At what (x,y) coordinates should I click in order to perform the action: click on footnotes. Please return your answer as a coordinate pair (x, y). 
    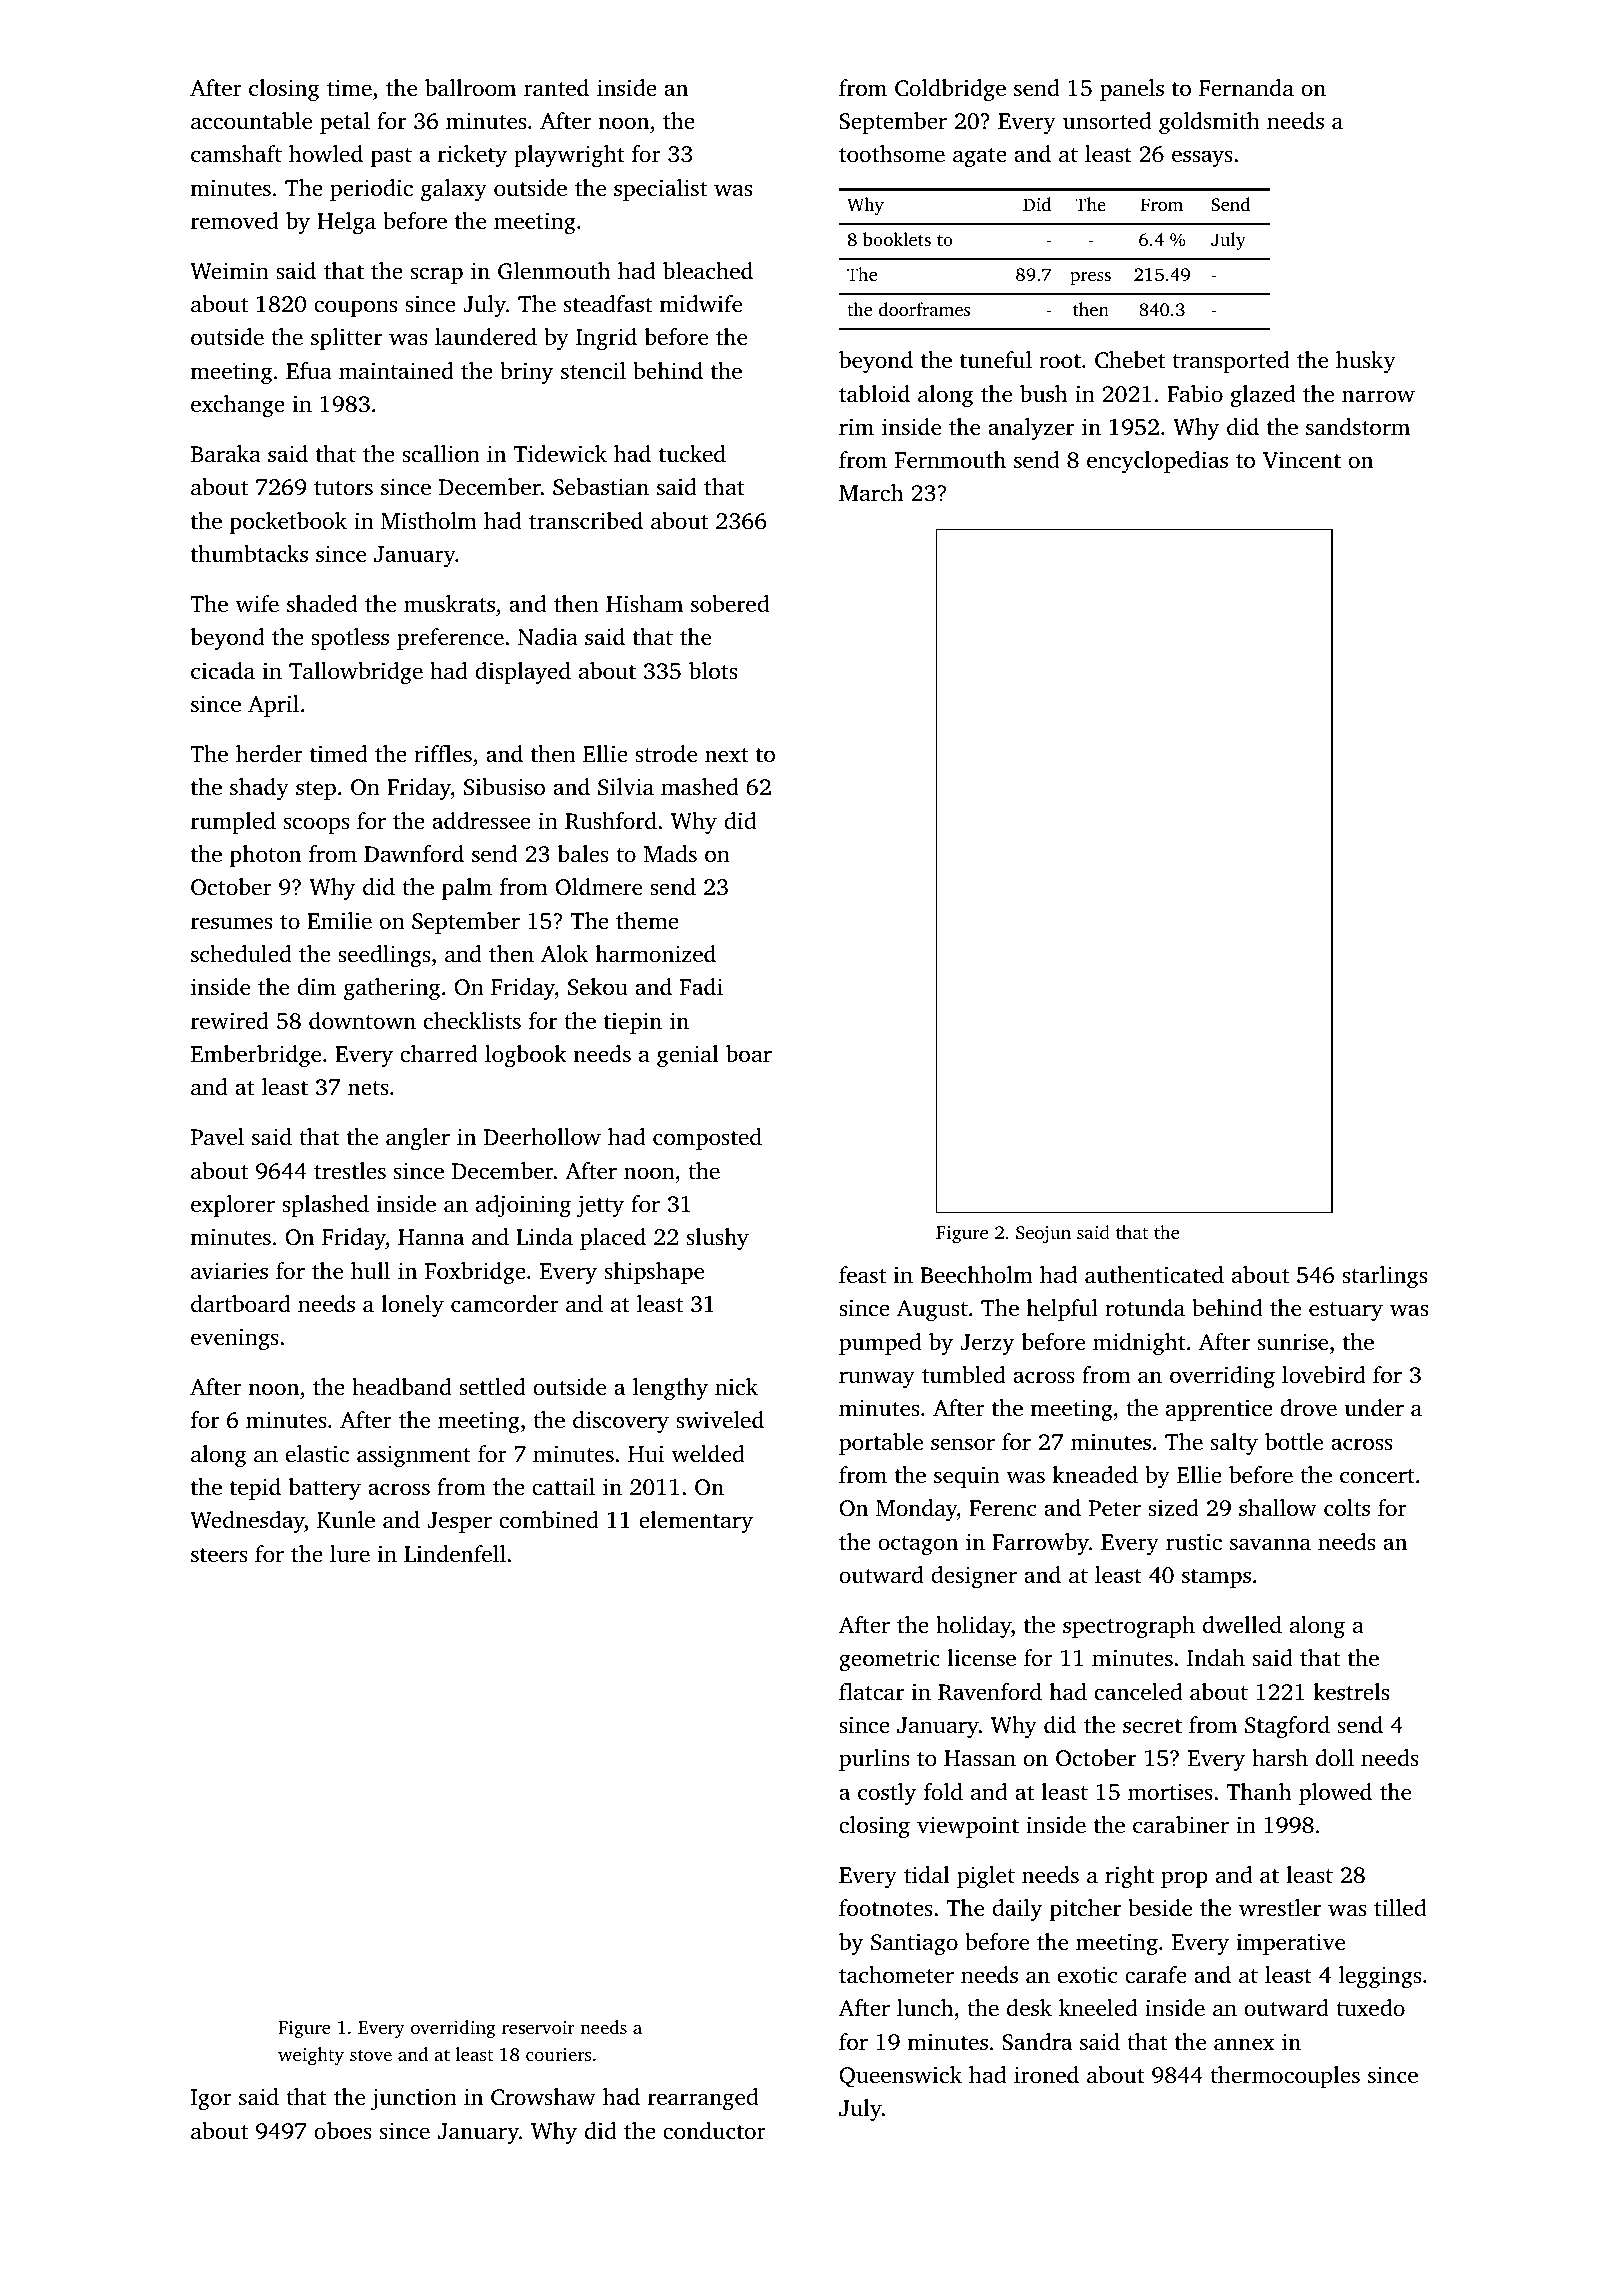
    Looking at the image, I should click on (886, 1908).
